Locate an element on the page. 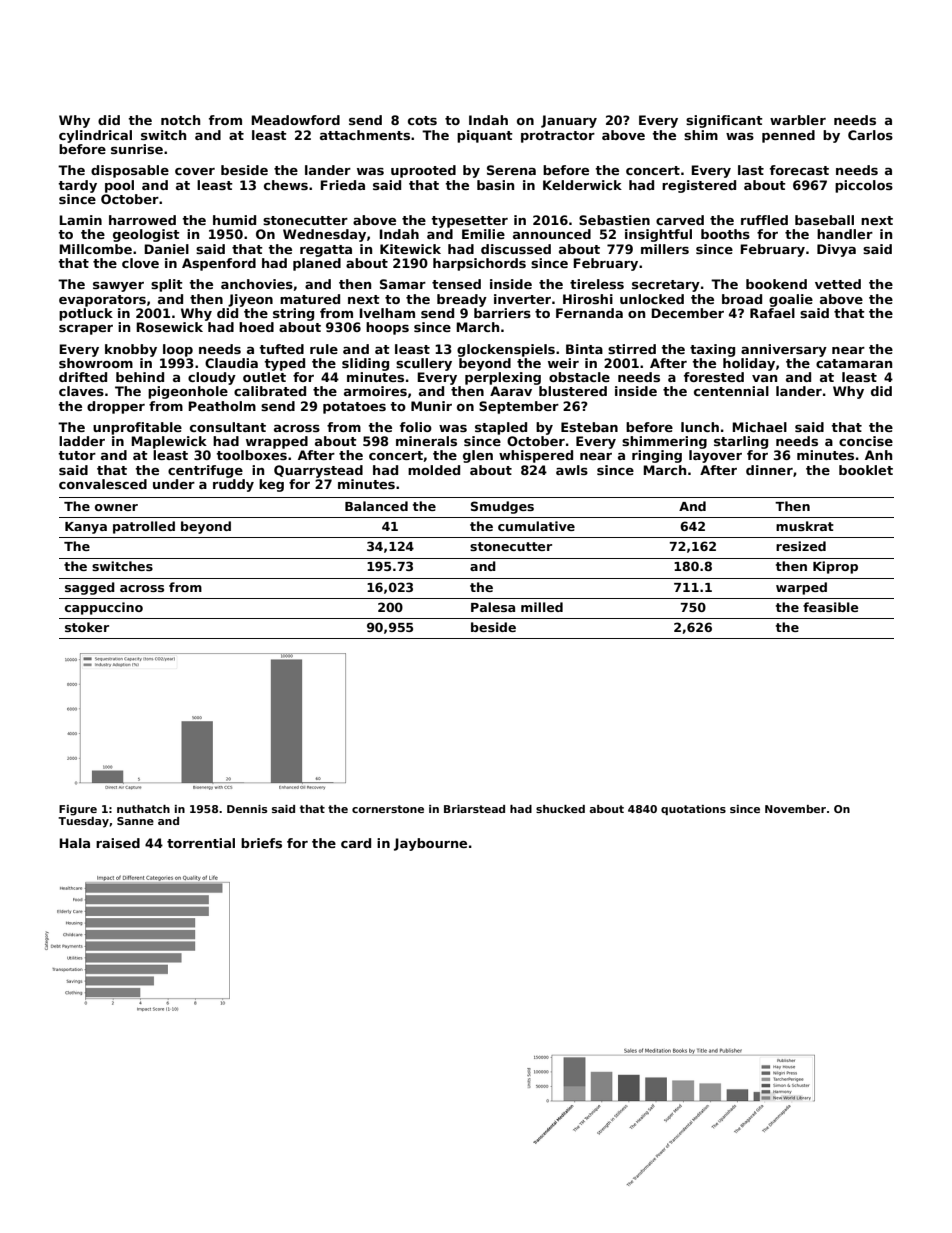  shucked is located at coordinates (560, 809).
